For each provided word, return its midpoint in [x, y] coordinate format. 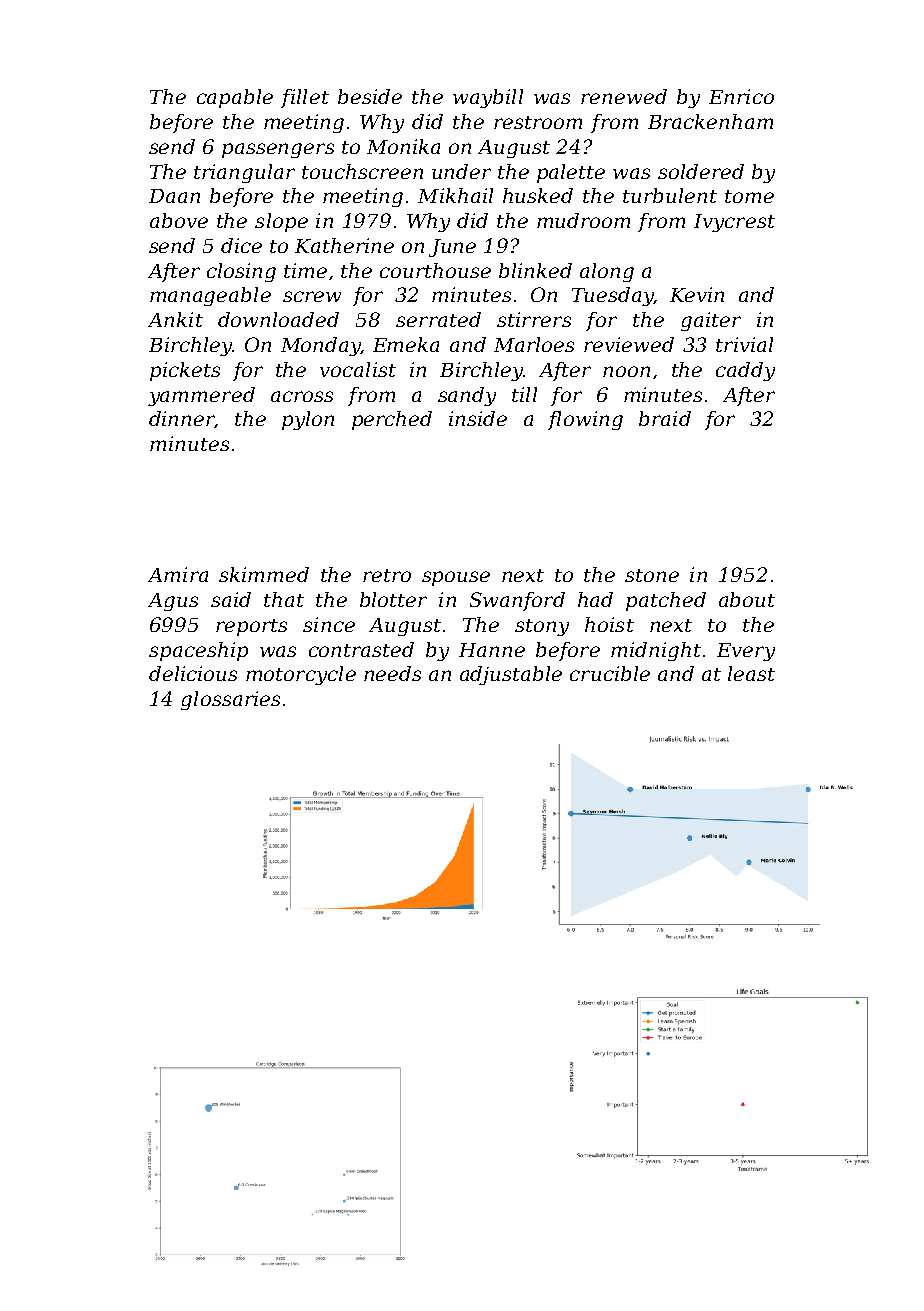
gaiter [711, 321]
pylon [308, 420]
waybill [488, 98]
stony [542, 627]
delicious [193, 673]
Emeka [406, 344]
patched [666, 601]
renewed [624, 96]
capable [235, 98]
